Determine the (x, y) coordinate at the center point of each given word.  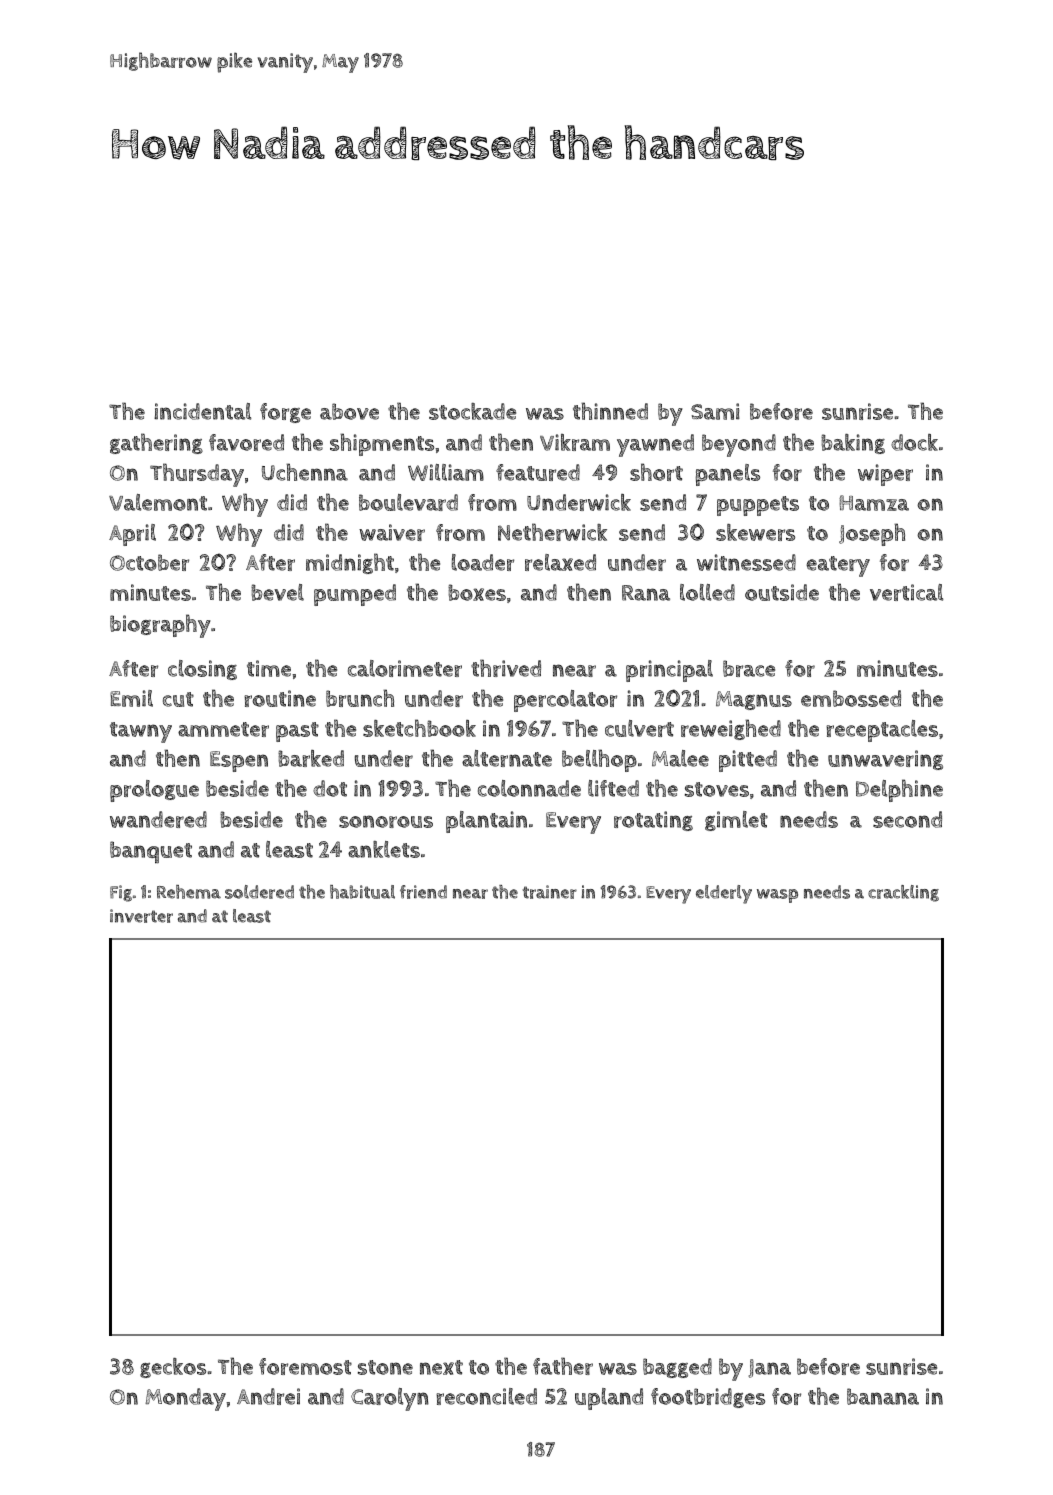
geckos (173, 1368)
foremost (305, 1366)
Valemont (158, 502)
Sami (715, 411)
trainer (550, 892)
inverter (141, 916)
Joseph (872, 534)
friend (423, 892)
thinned (610, 411)
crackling (903, 893)
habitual (362, 892)
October (149, 562)
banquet (151, 852)
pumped (355, 595)
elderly (724, 894)
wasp (777, 896)
